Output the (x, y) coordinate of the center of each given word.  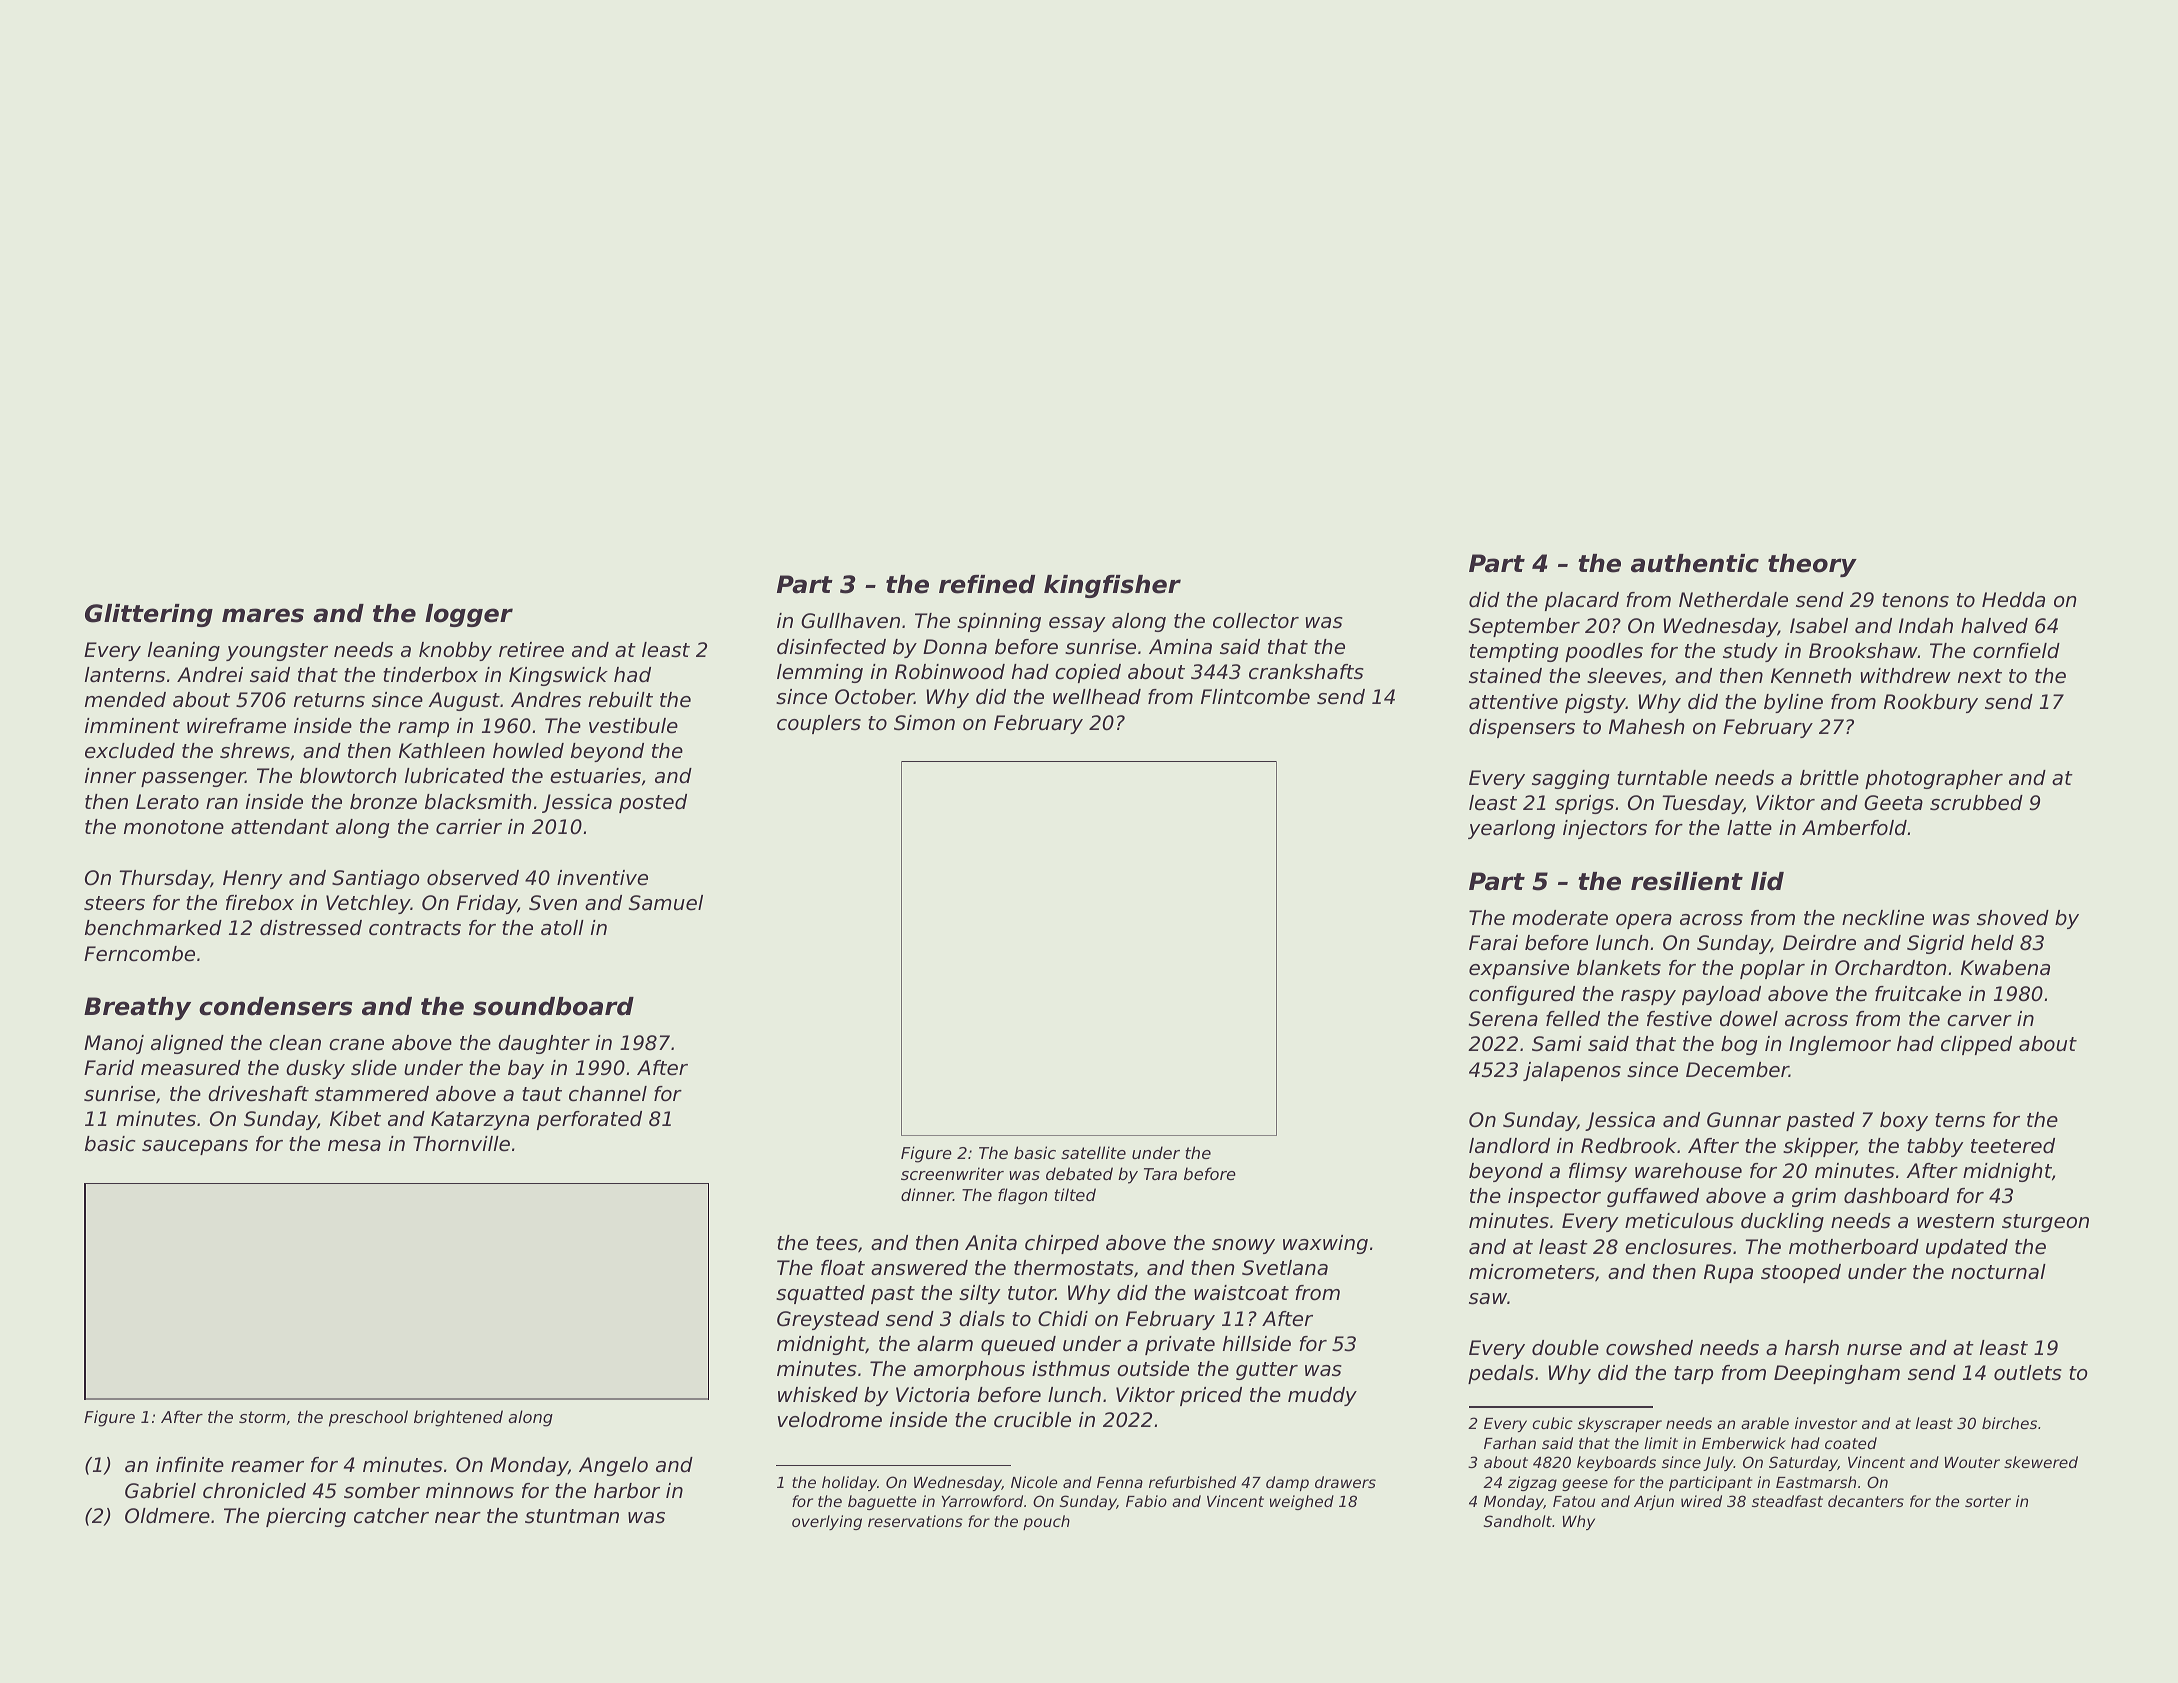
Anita (991, 1242)
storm (262, 1417)
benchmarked (153, 928)
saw (1488, 1299)
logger (469, 615)
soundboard (553, 1006)
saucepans (195, 1147)
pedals (1501, 1374)
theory (1812, 565)
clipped (1976, 1045)
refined (987, 584)
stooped (1801, 1273)
